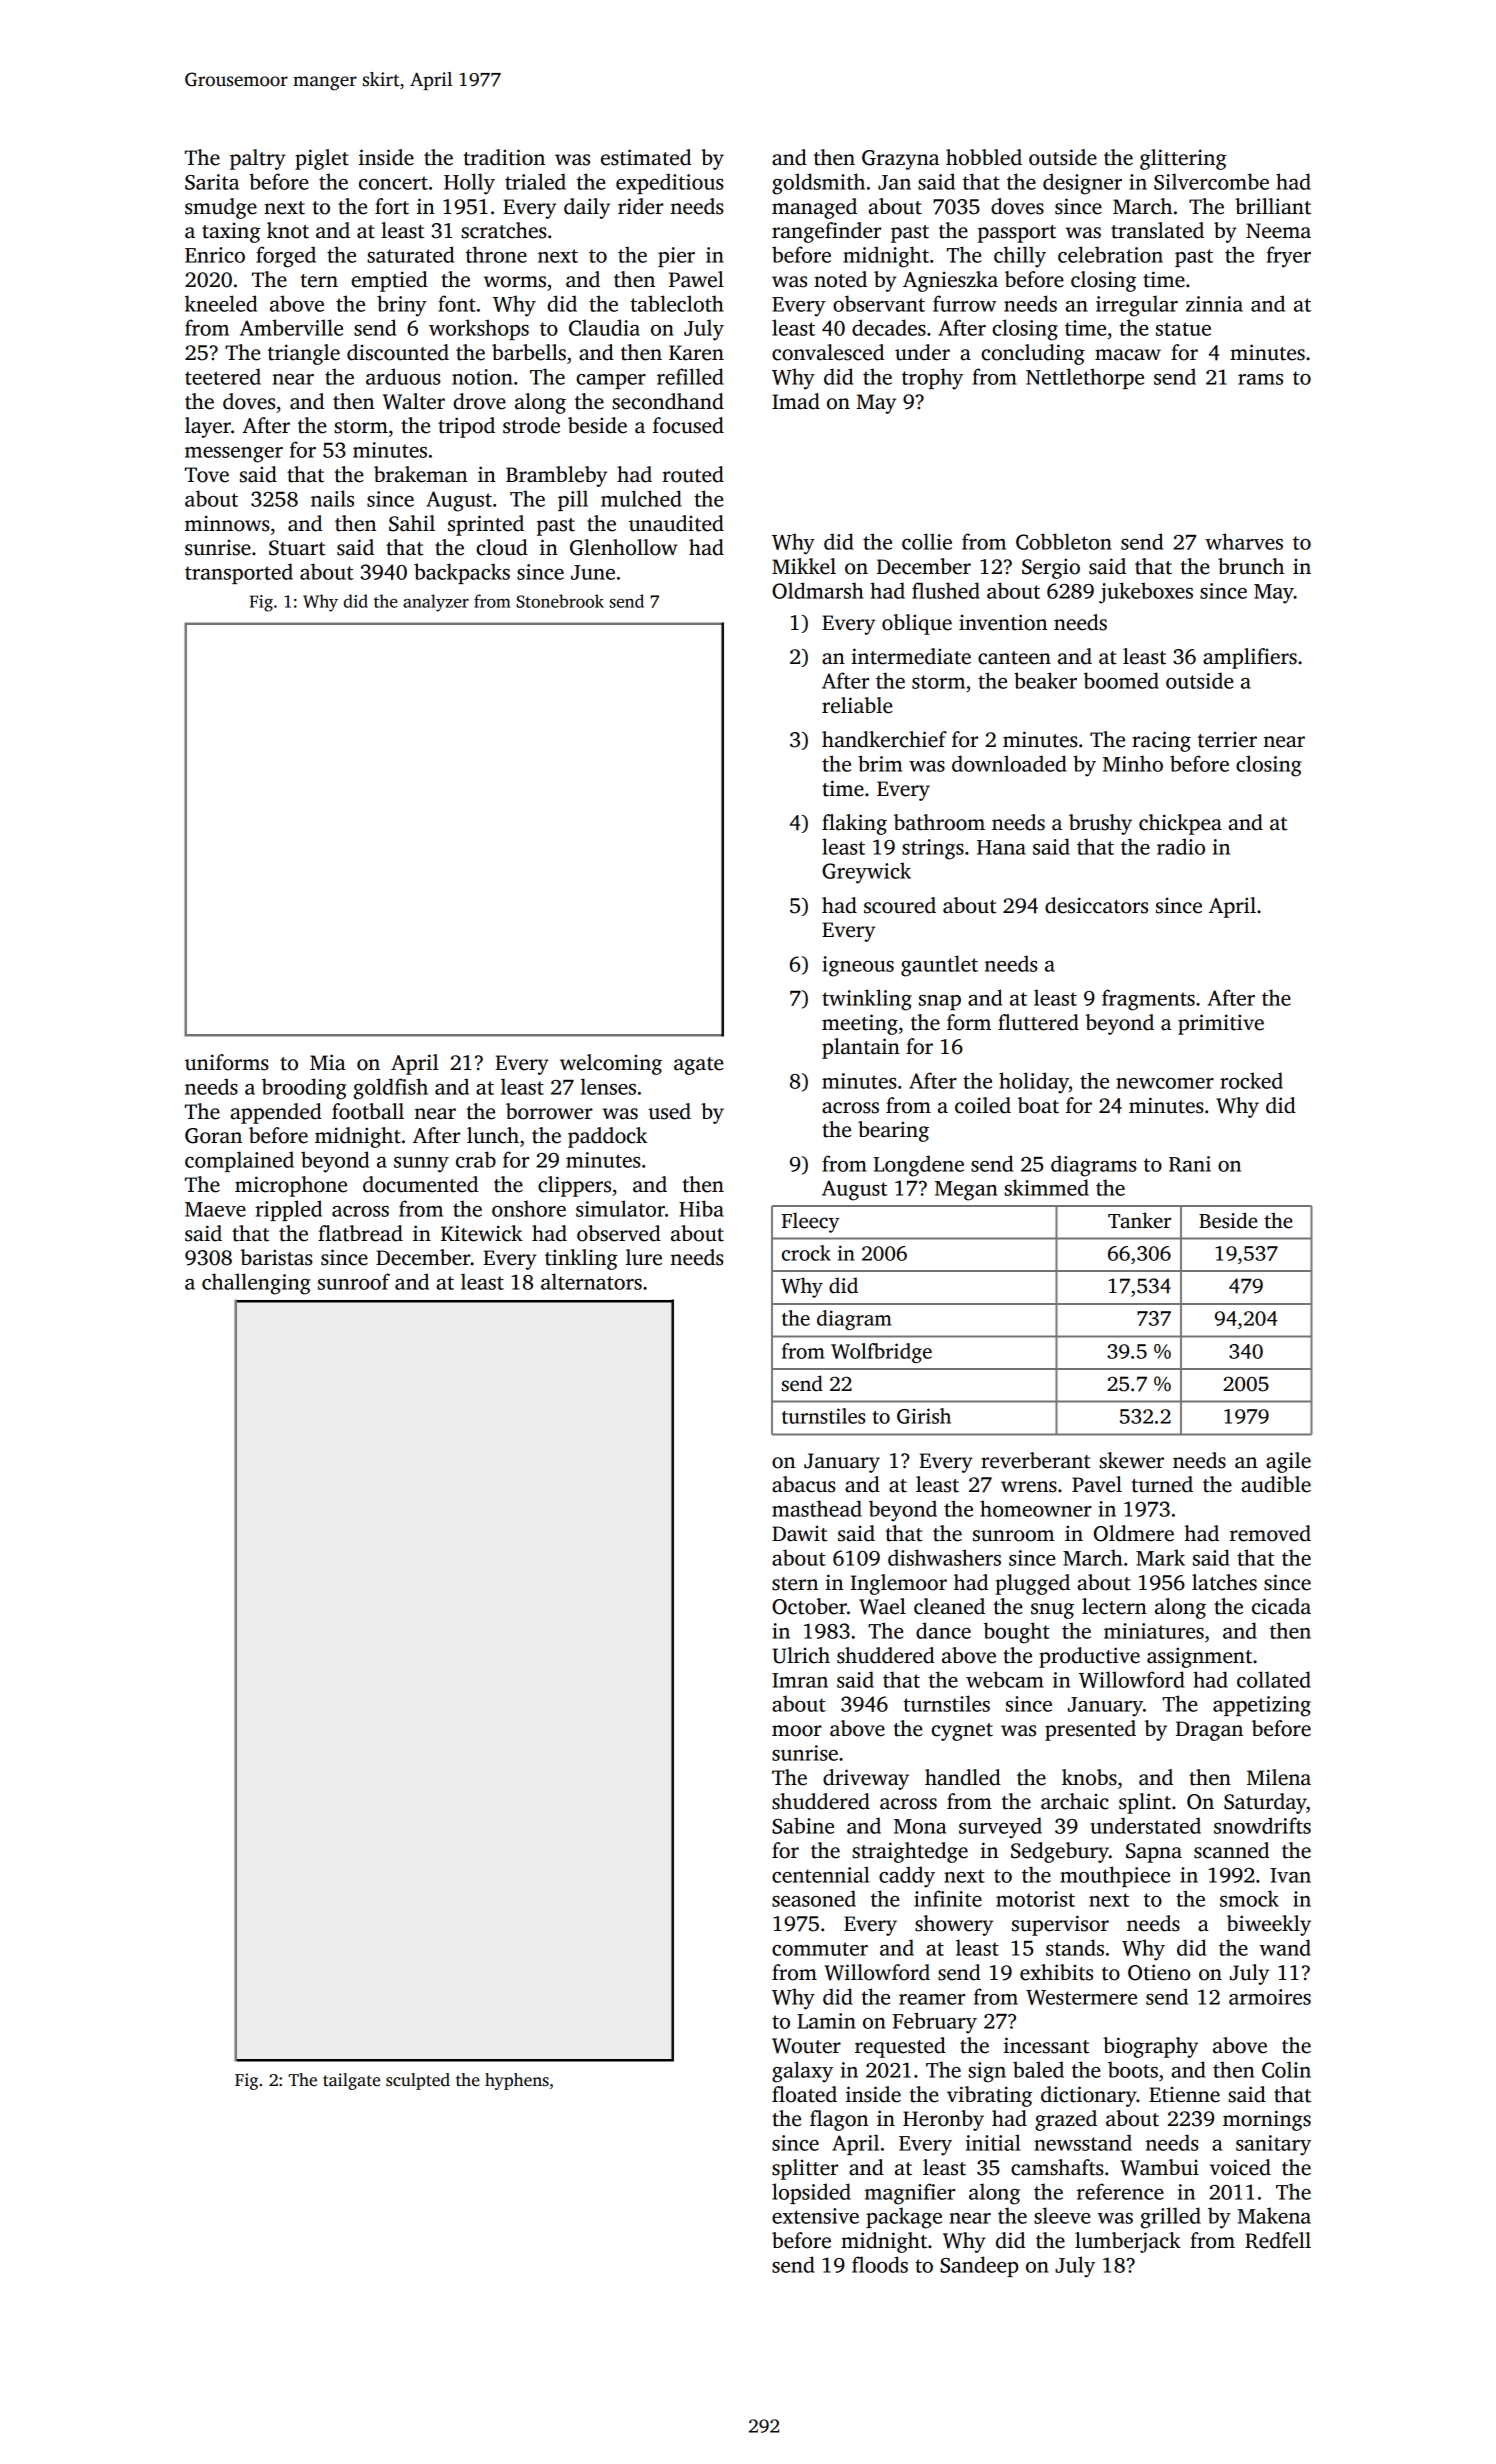 The width and height of the screenshot is (1496, 2464). Describe the element at coordinates (644, 1257) in the screenshot. I see `lure` at that location.
